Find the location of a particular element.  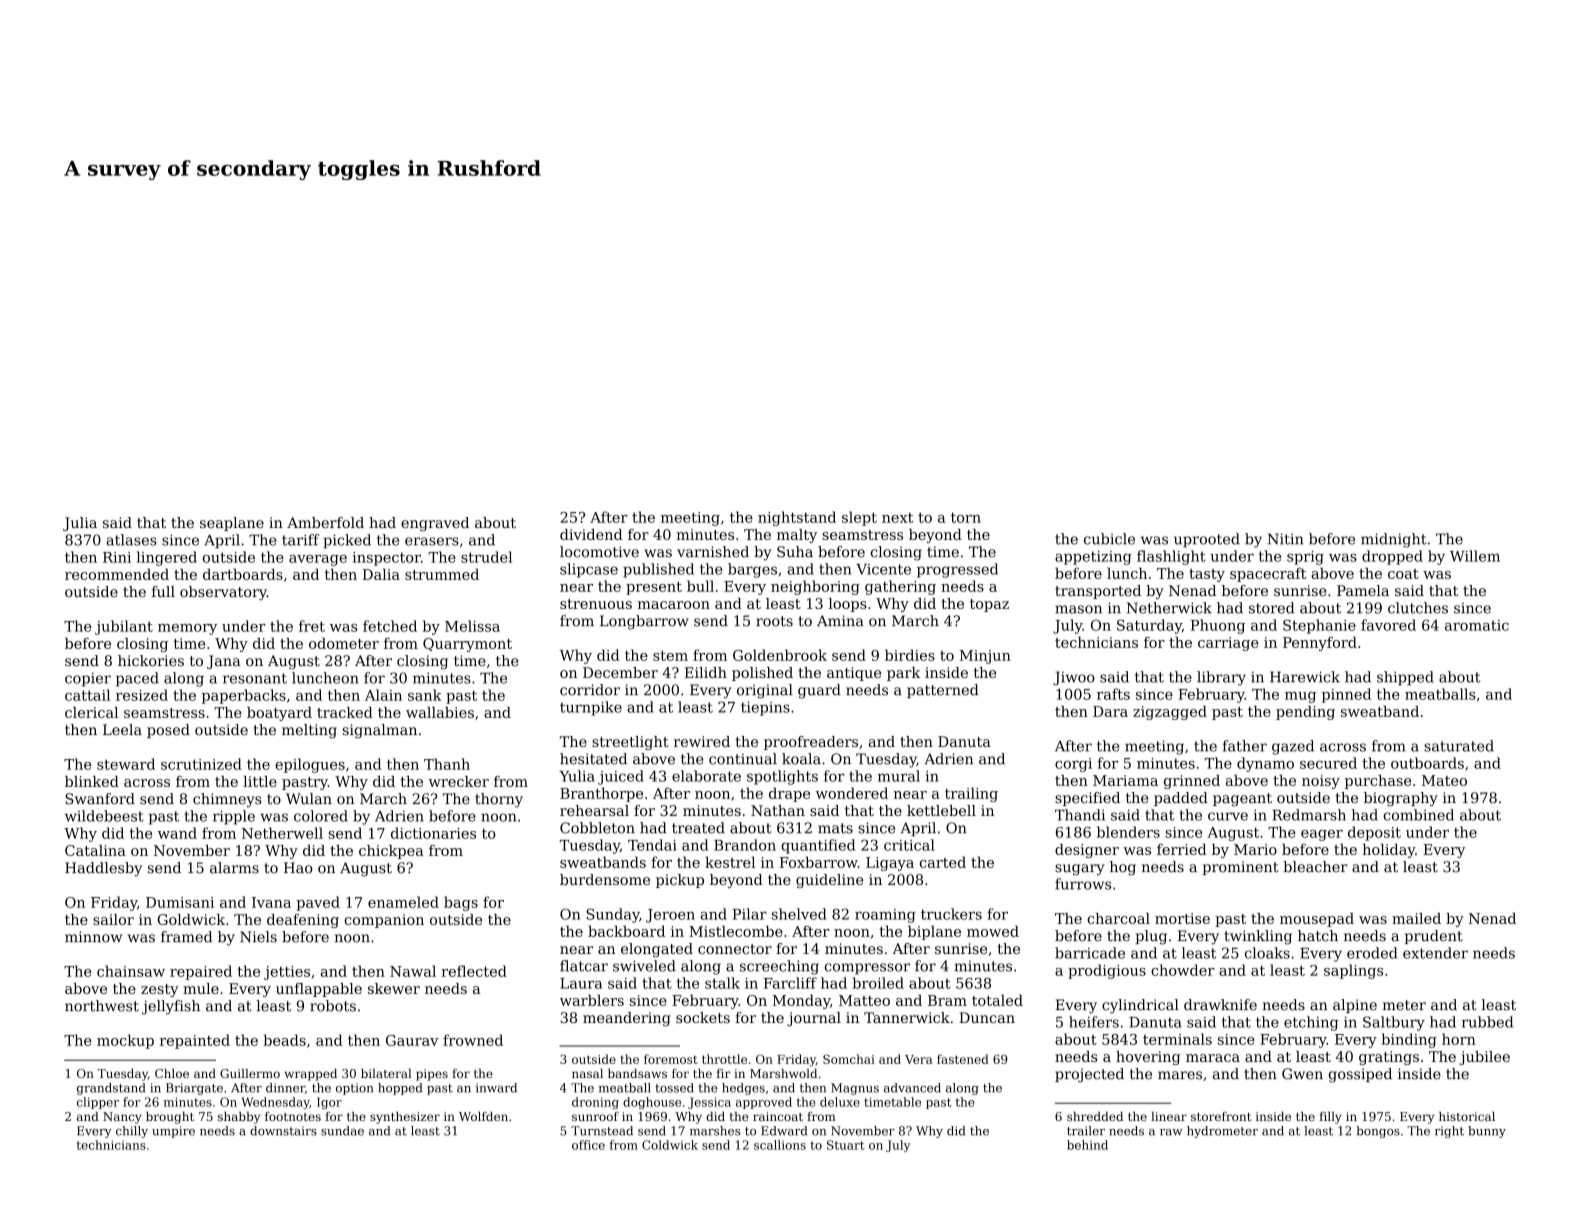

paperbacks is located at coordinates (244, 696).
